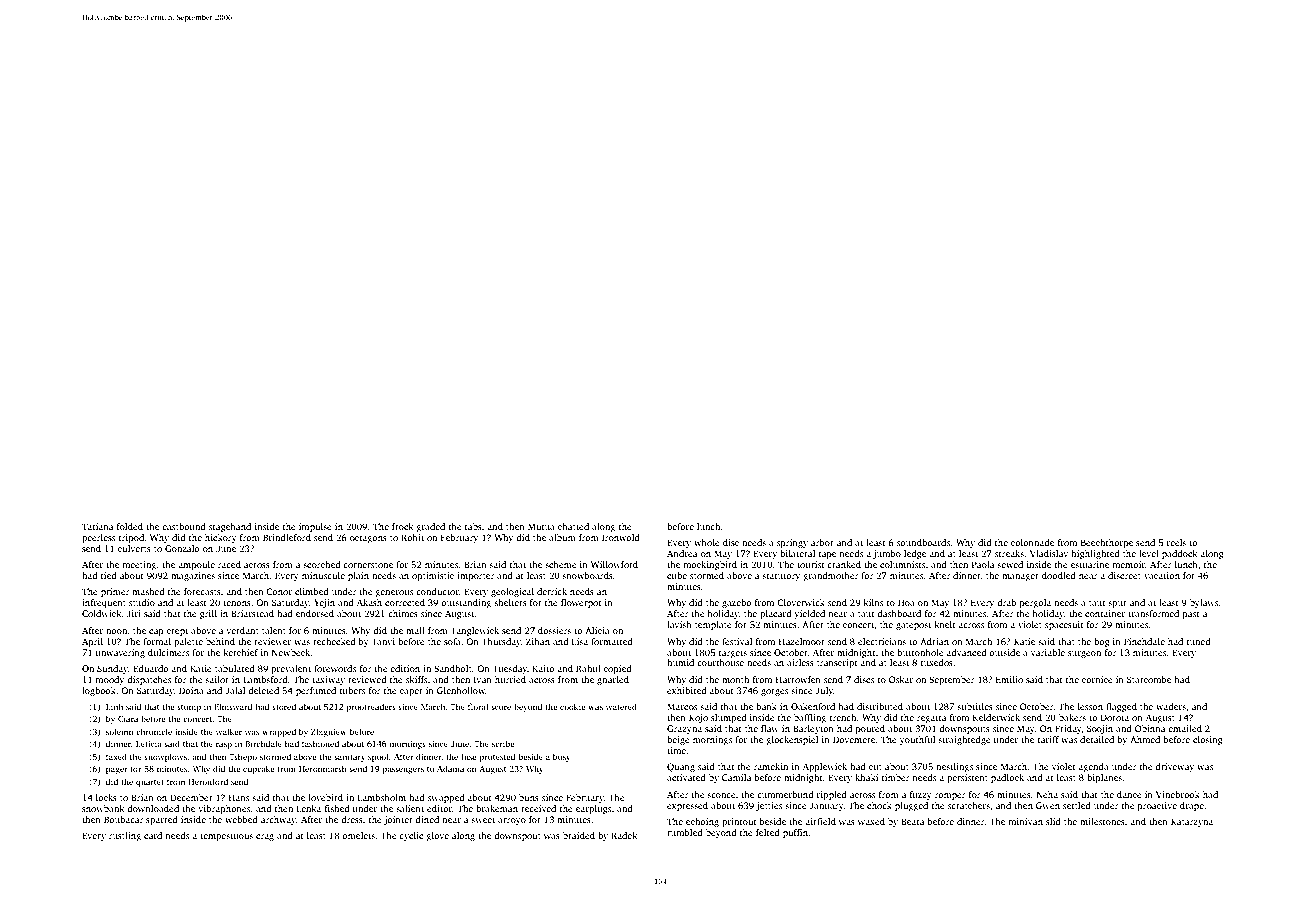  I want to click on deleted, so click(263, 690).
